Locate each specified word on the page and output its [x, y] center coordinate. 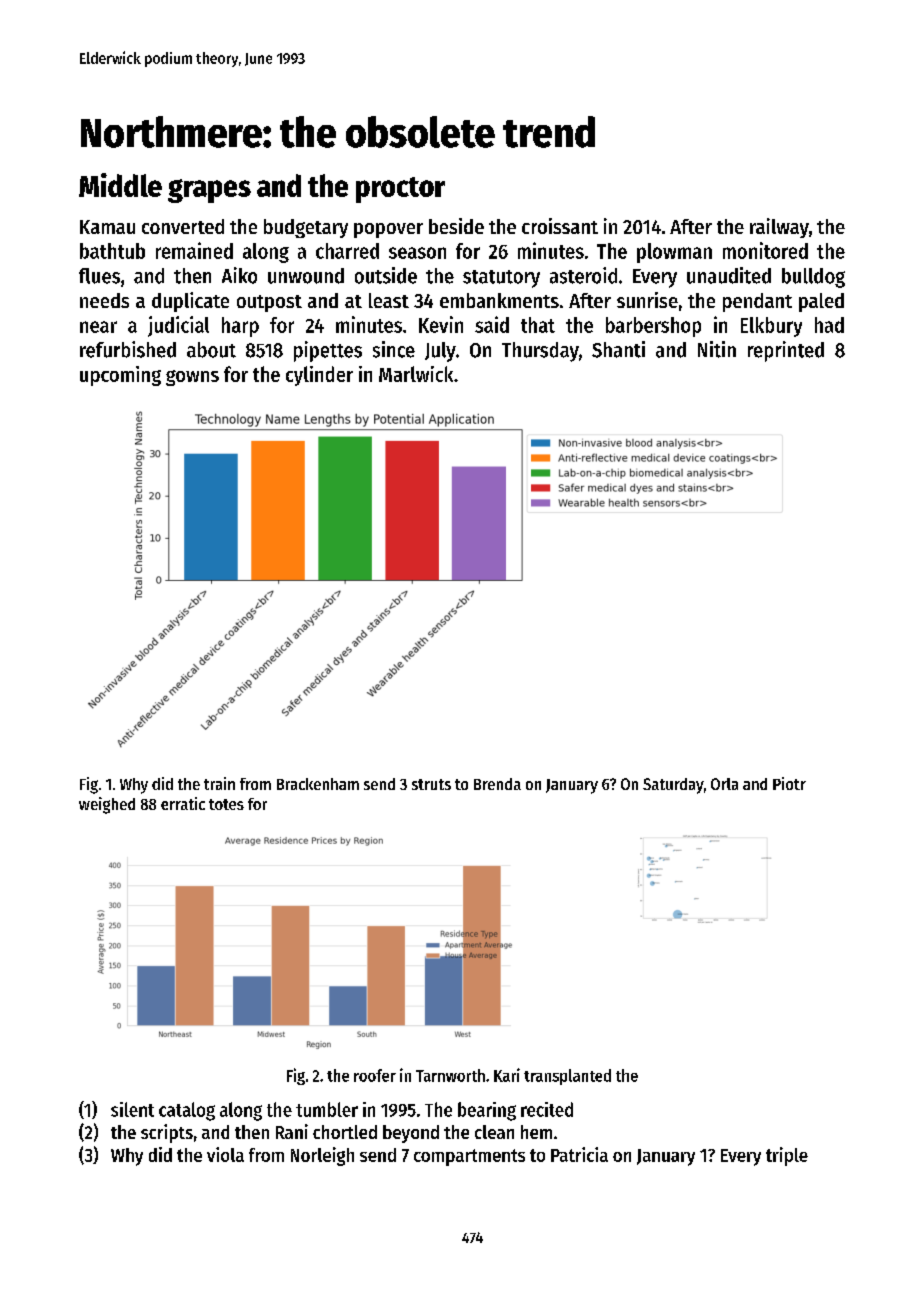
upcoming [120, 376]
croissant [560, 226]
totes [226, 804]
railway [779, 228]
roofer [375, 1075]
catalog [187, 1111]
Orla [724, 784]
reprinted [786, 351]
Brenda [497, 784]
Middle [120, 185]
